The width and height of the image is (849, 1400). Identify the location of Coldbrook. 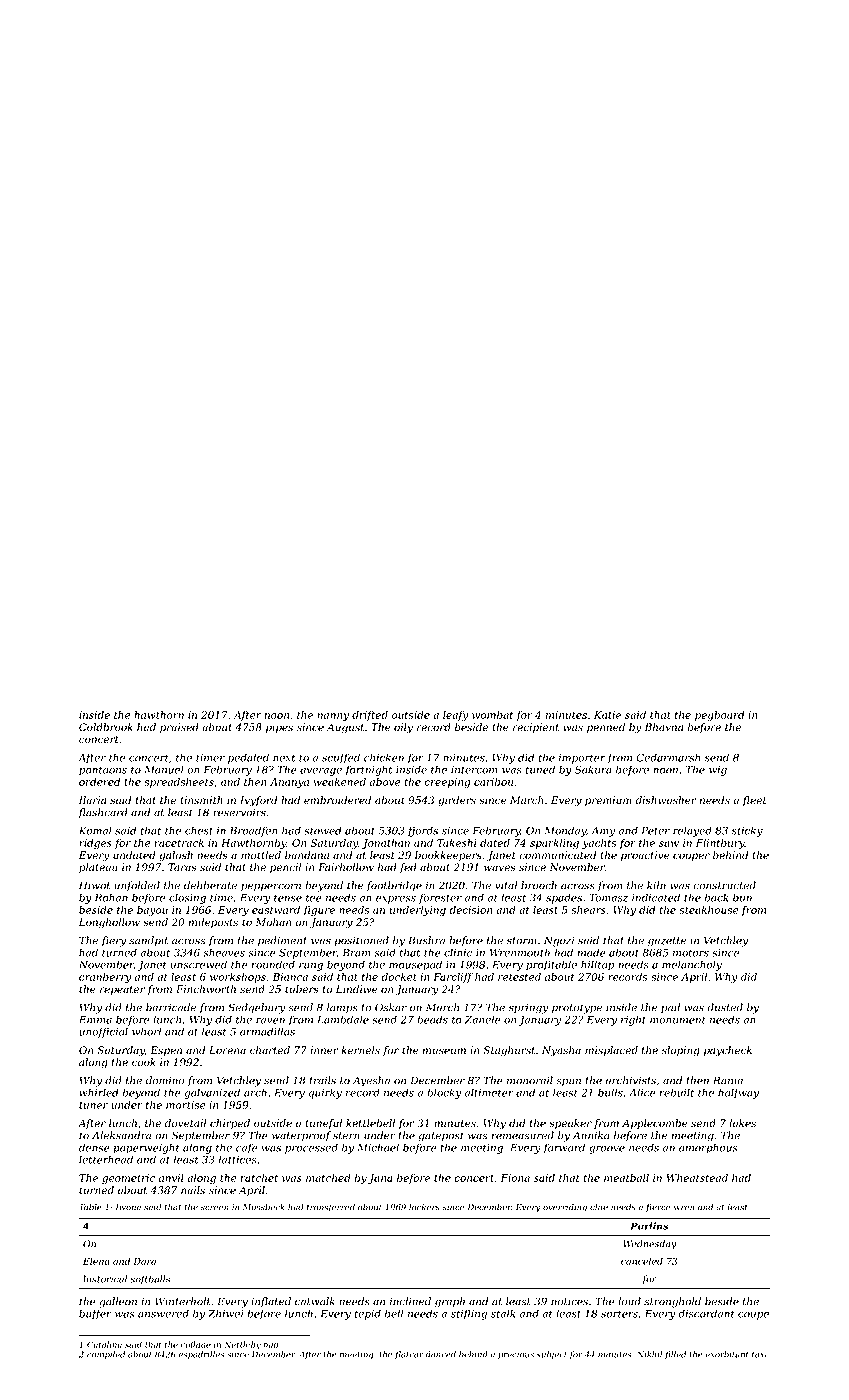
(106, 727).
